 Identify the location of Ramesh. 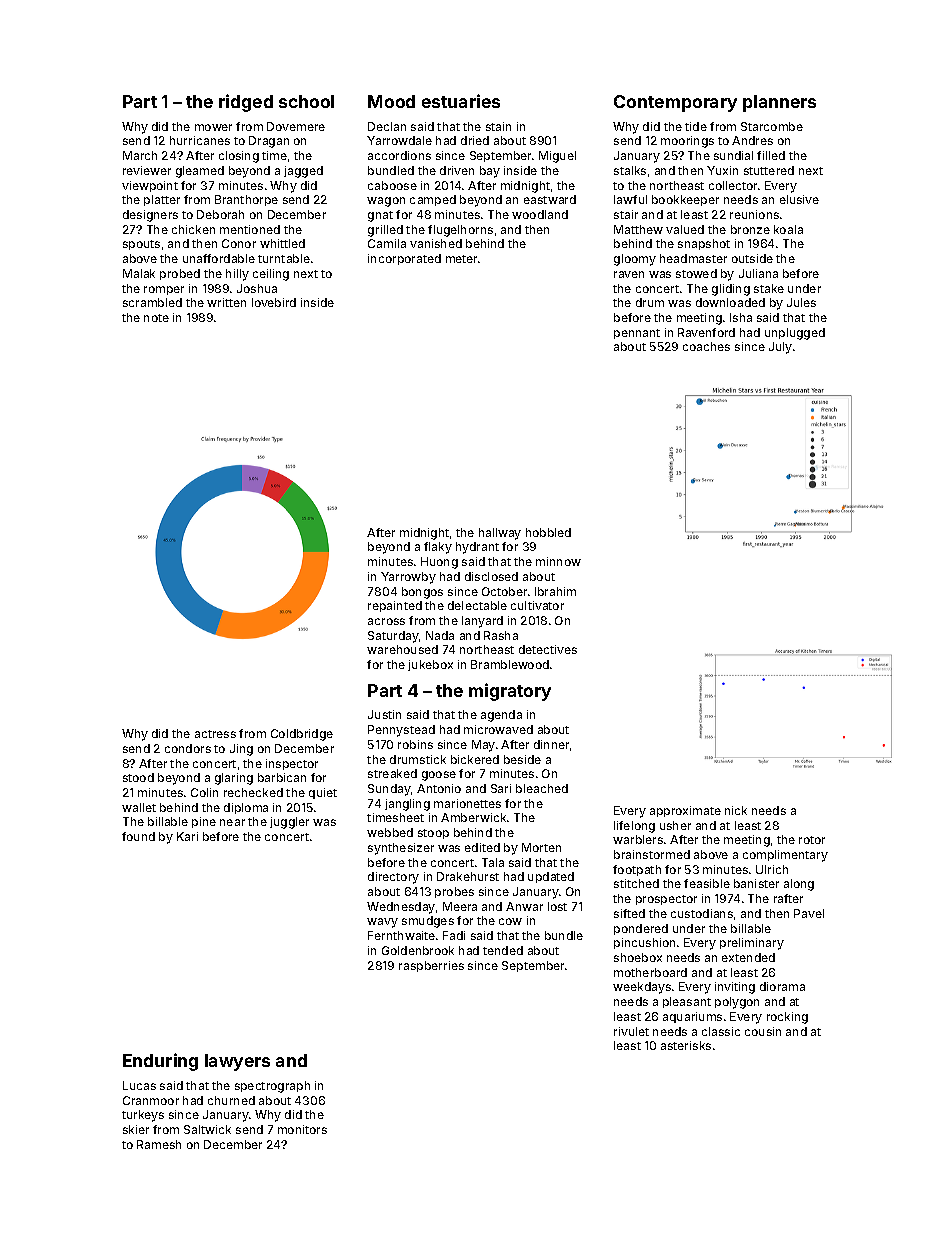
(159, 1144).
